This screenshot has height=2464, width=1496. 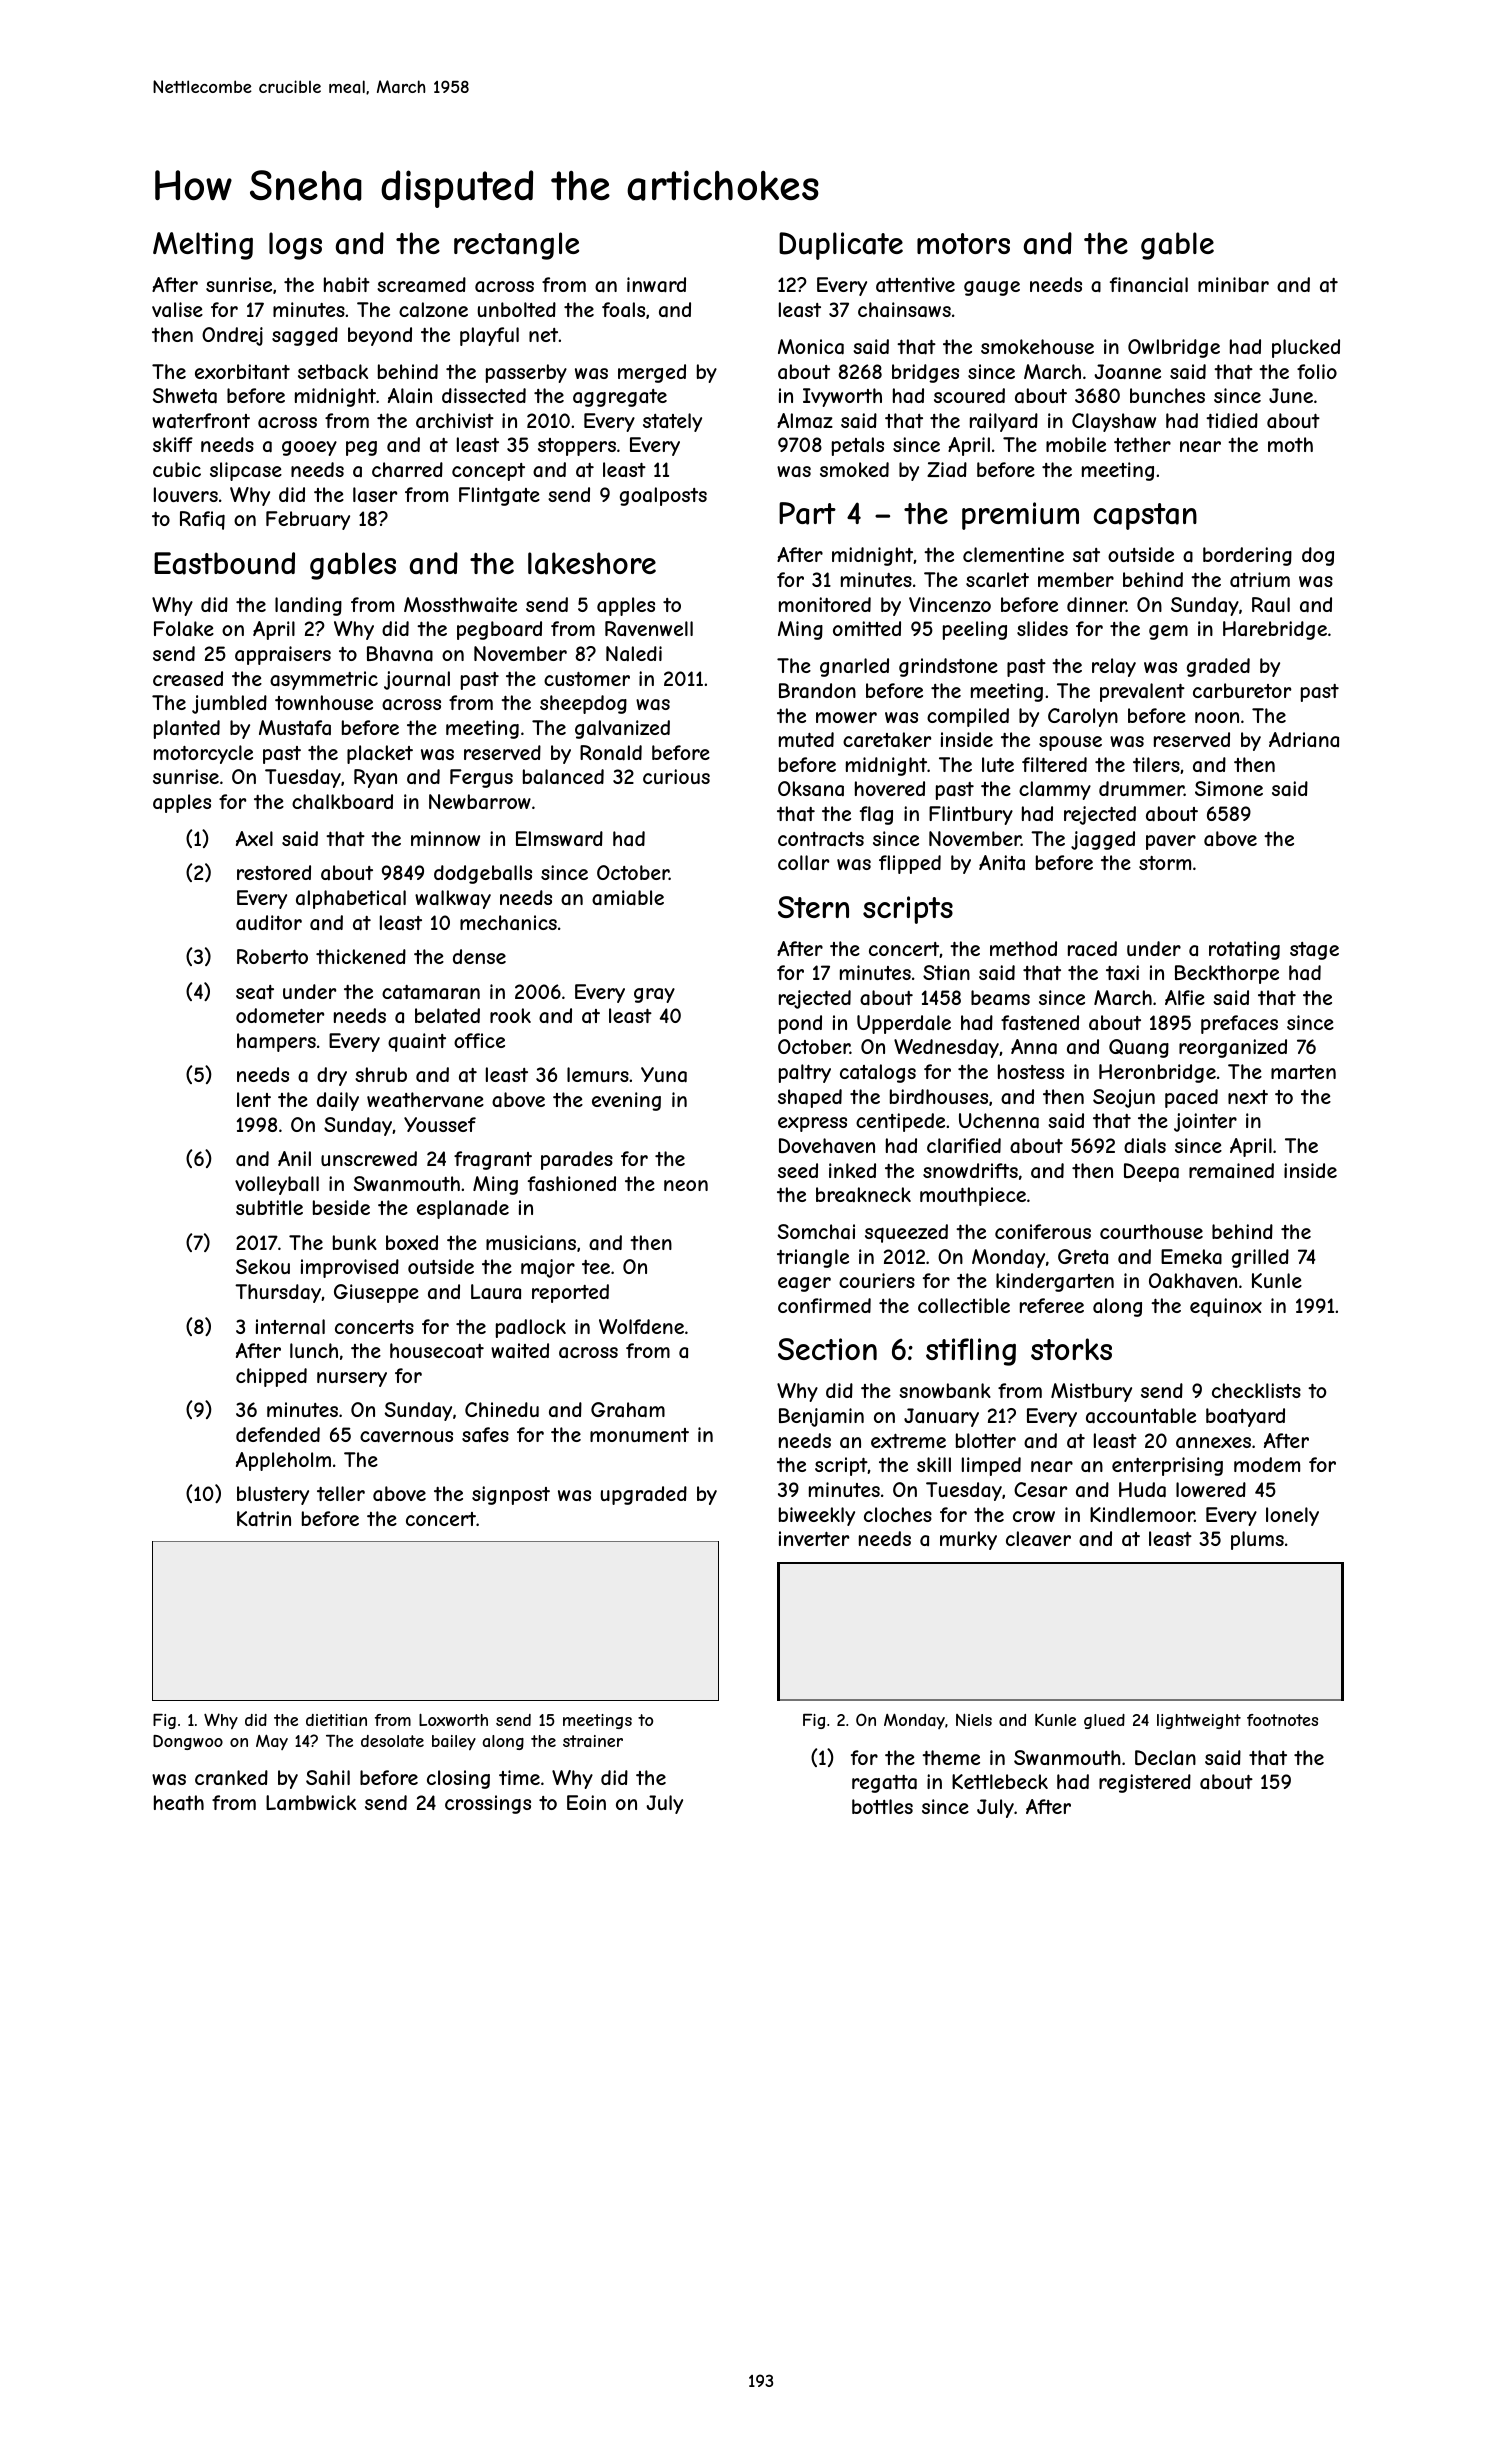 I want to click on registered, so click(x=1145, y=1783).
